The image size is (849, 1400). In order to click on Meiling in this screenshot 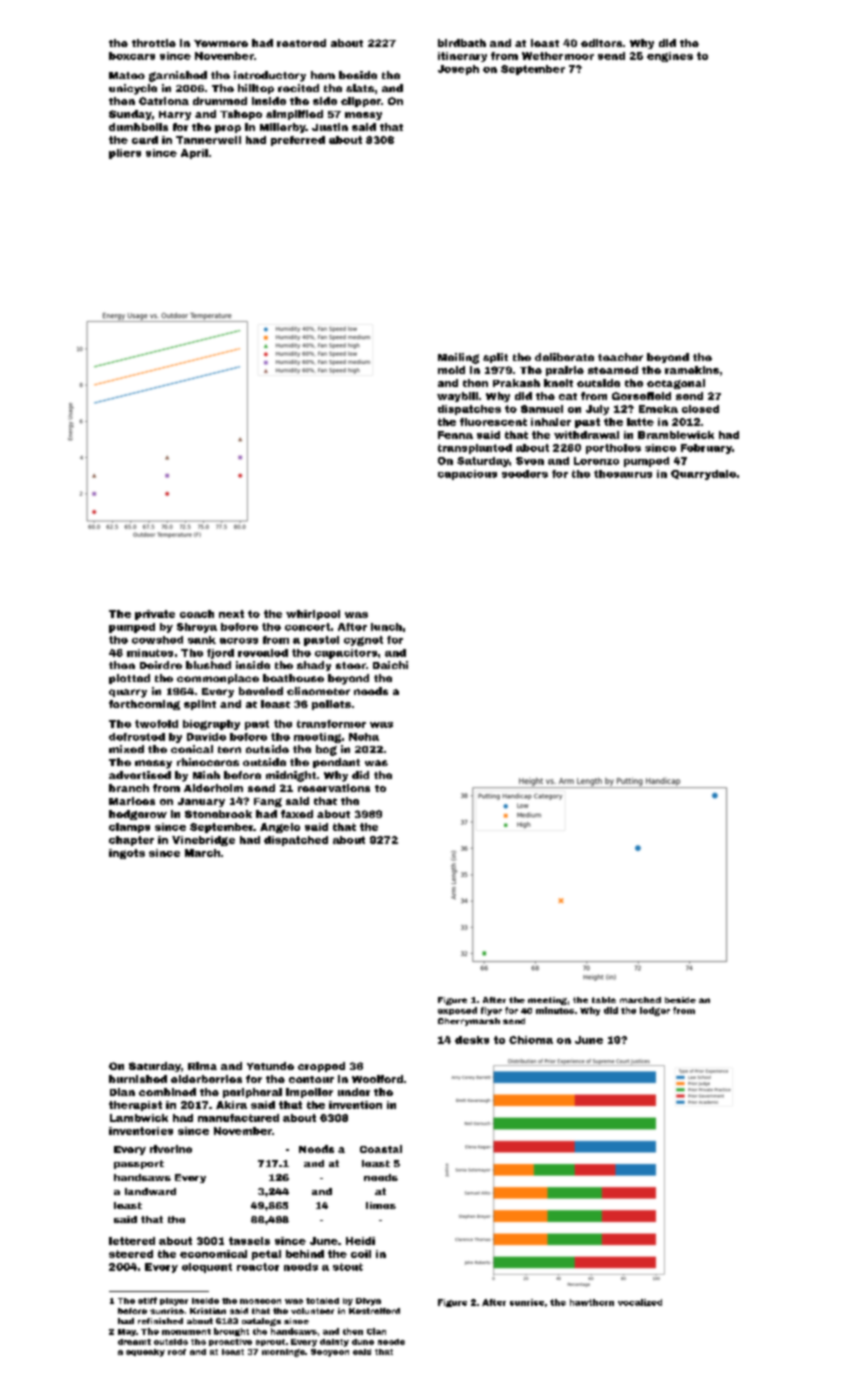, I will do `click(458, 358)`.
